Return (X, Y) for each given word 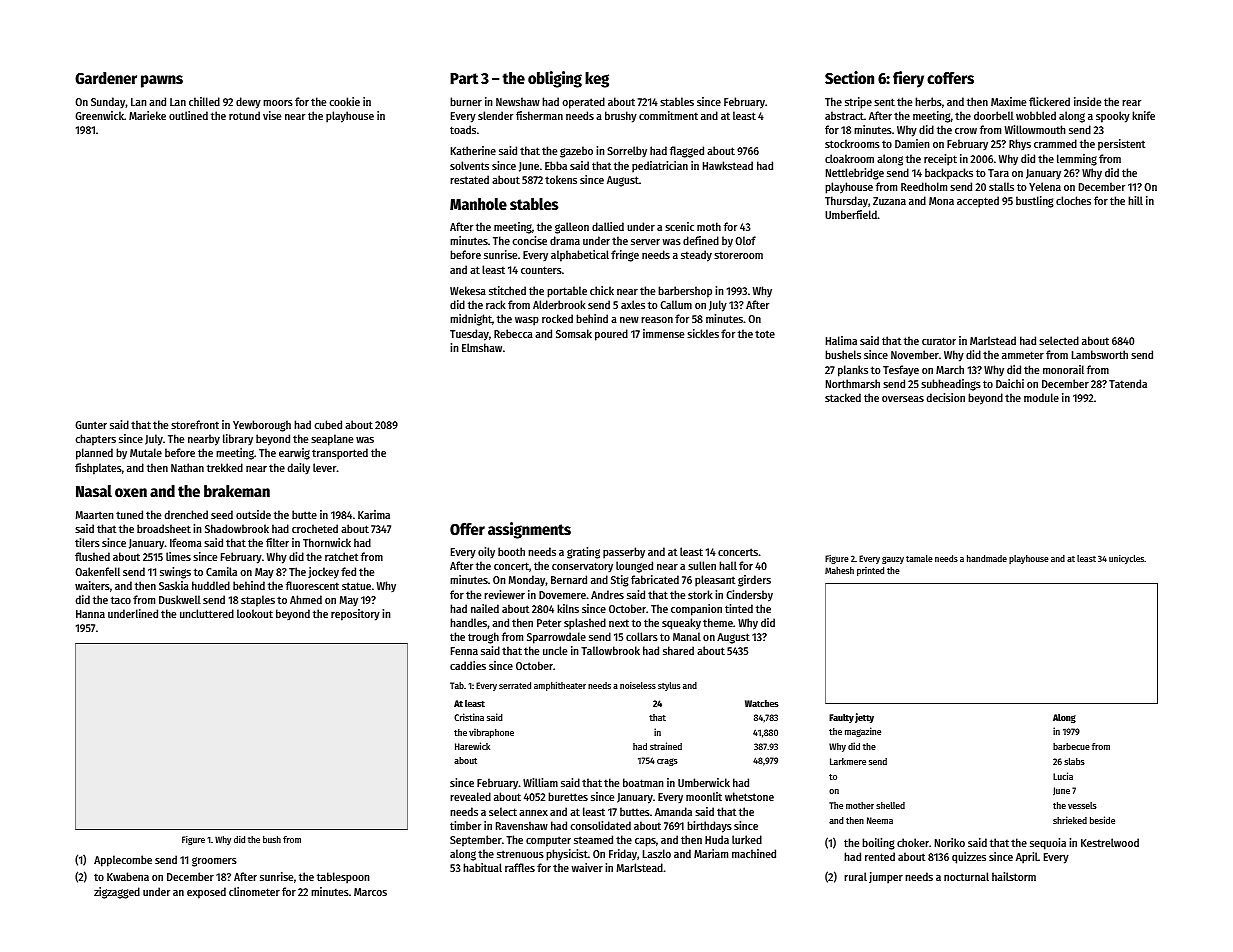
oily (486, 552)
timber (465, 825)
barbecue (1071, 746)
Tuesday (469, 335)
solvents (469, 165)
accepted (978, 202)
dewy (248, 103)
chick (602, 290)
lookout (255, 613)
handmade (987, 558)
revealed (470, 796)
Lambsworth (1100, 354)
